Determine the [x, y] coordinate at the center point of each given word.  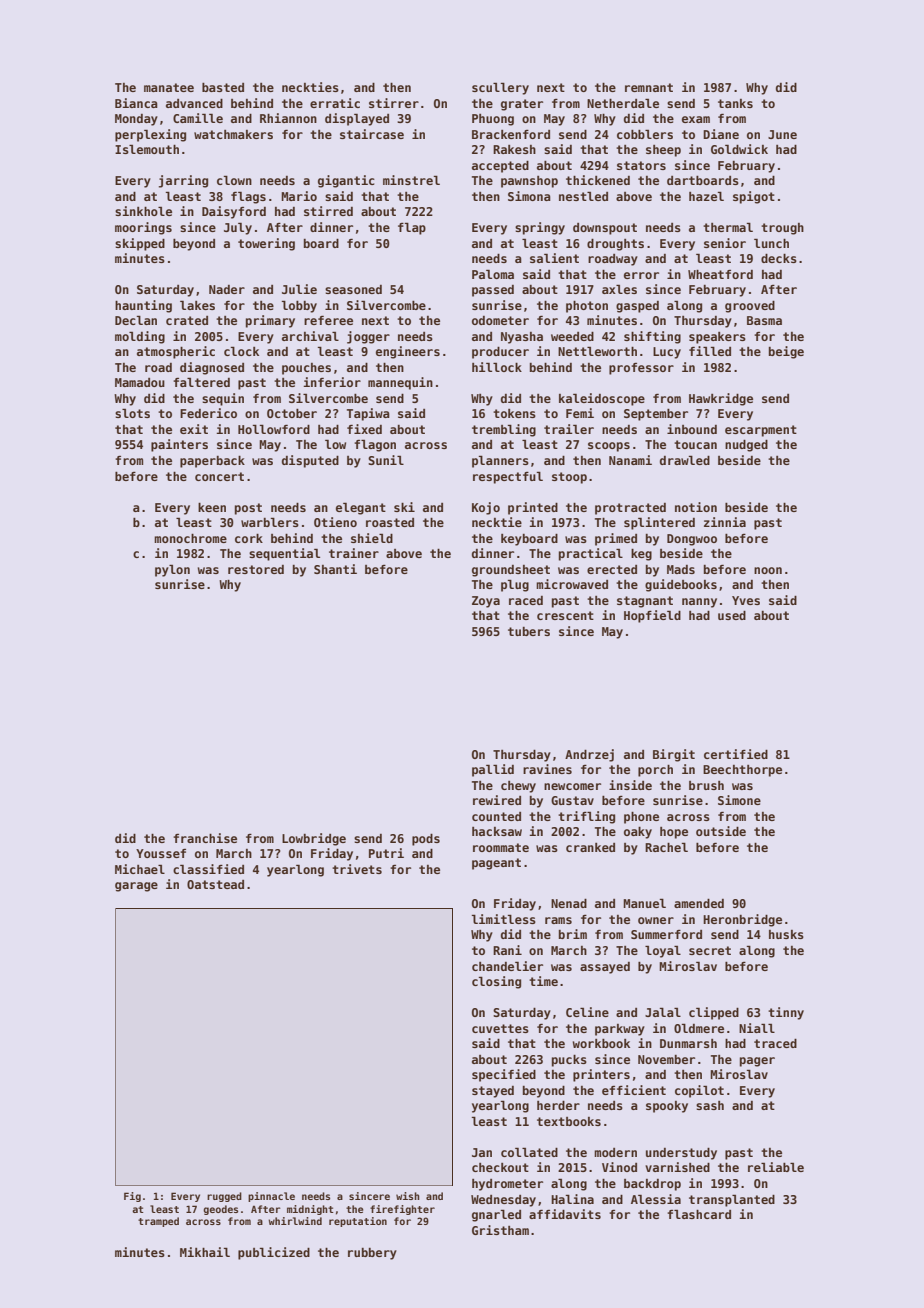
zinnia [725, 522]
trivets [357, 869]
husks [786, 934]
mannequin [400, 383]
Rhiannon [288, 118]
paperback [212, 462]
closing [496, 982]
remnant [649, 87]
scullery [500, 88]
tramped [158, 1222]
